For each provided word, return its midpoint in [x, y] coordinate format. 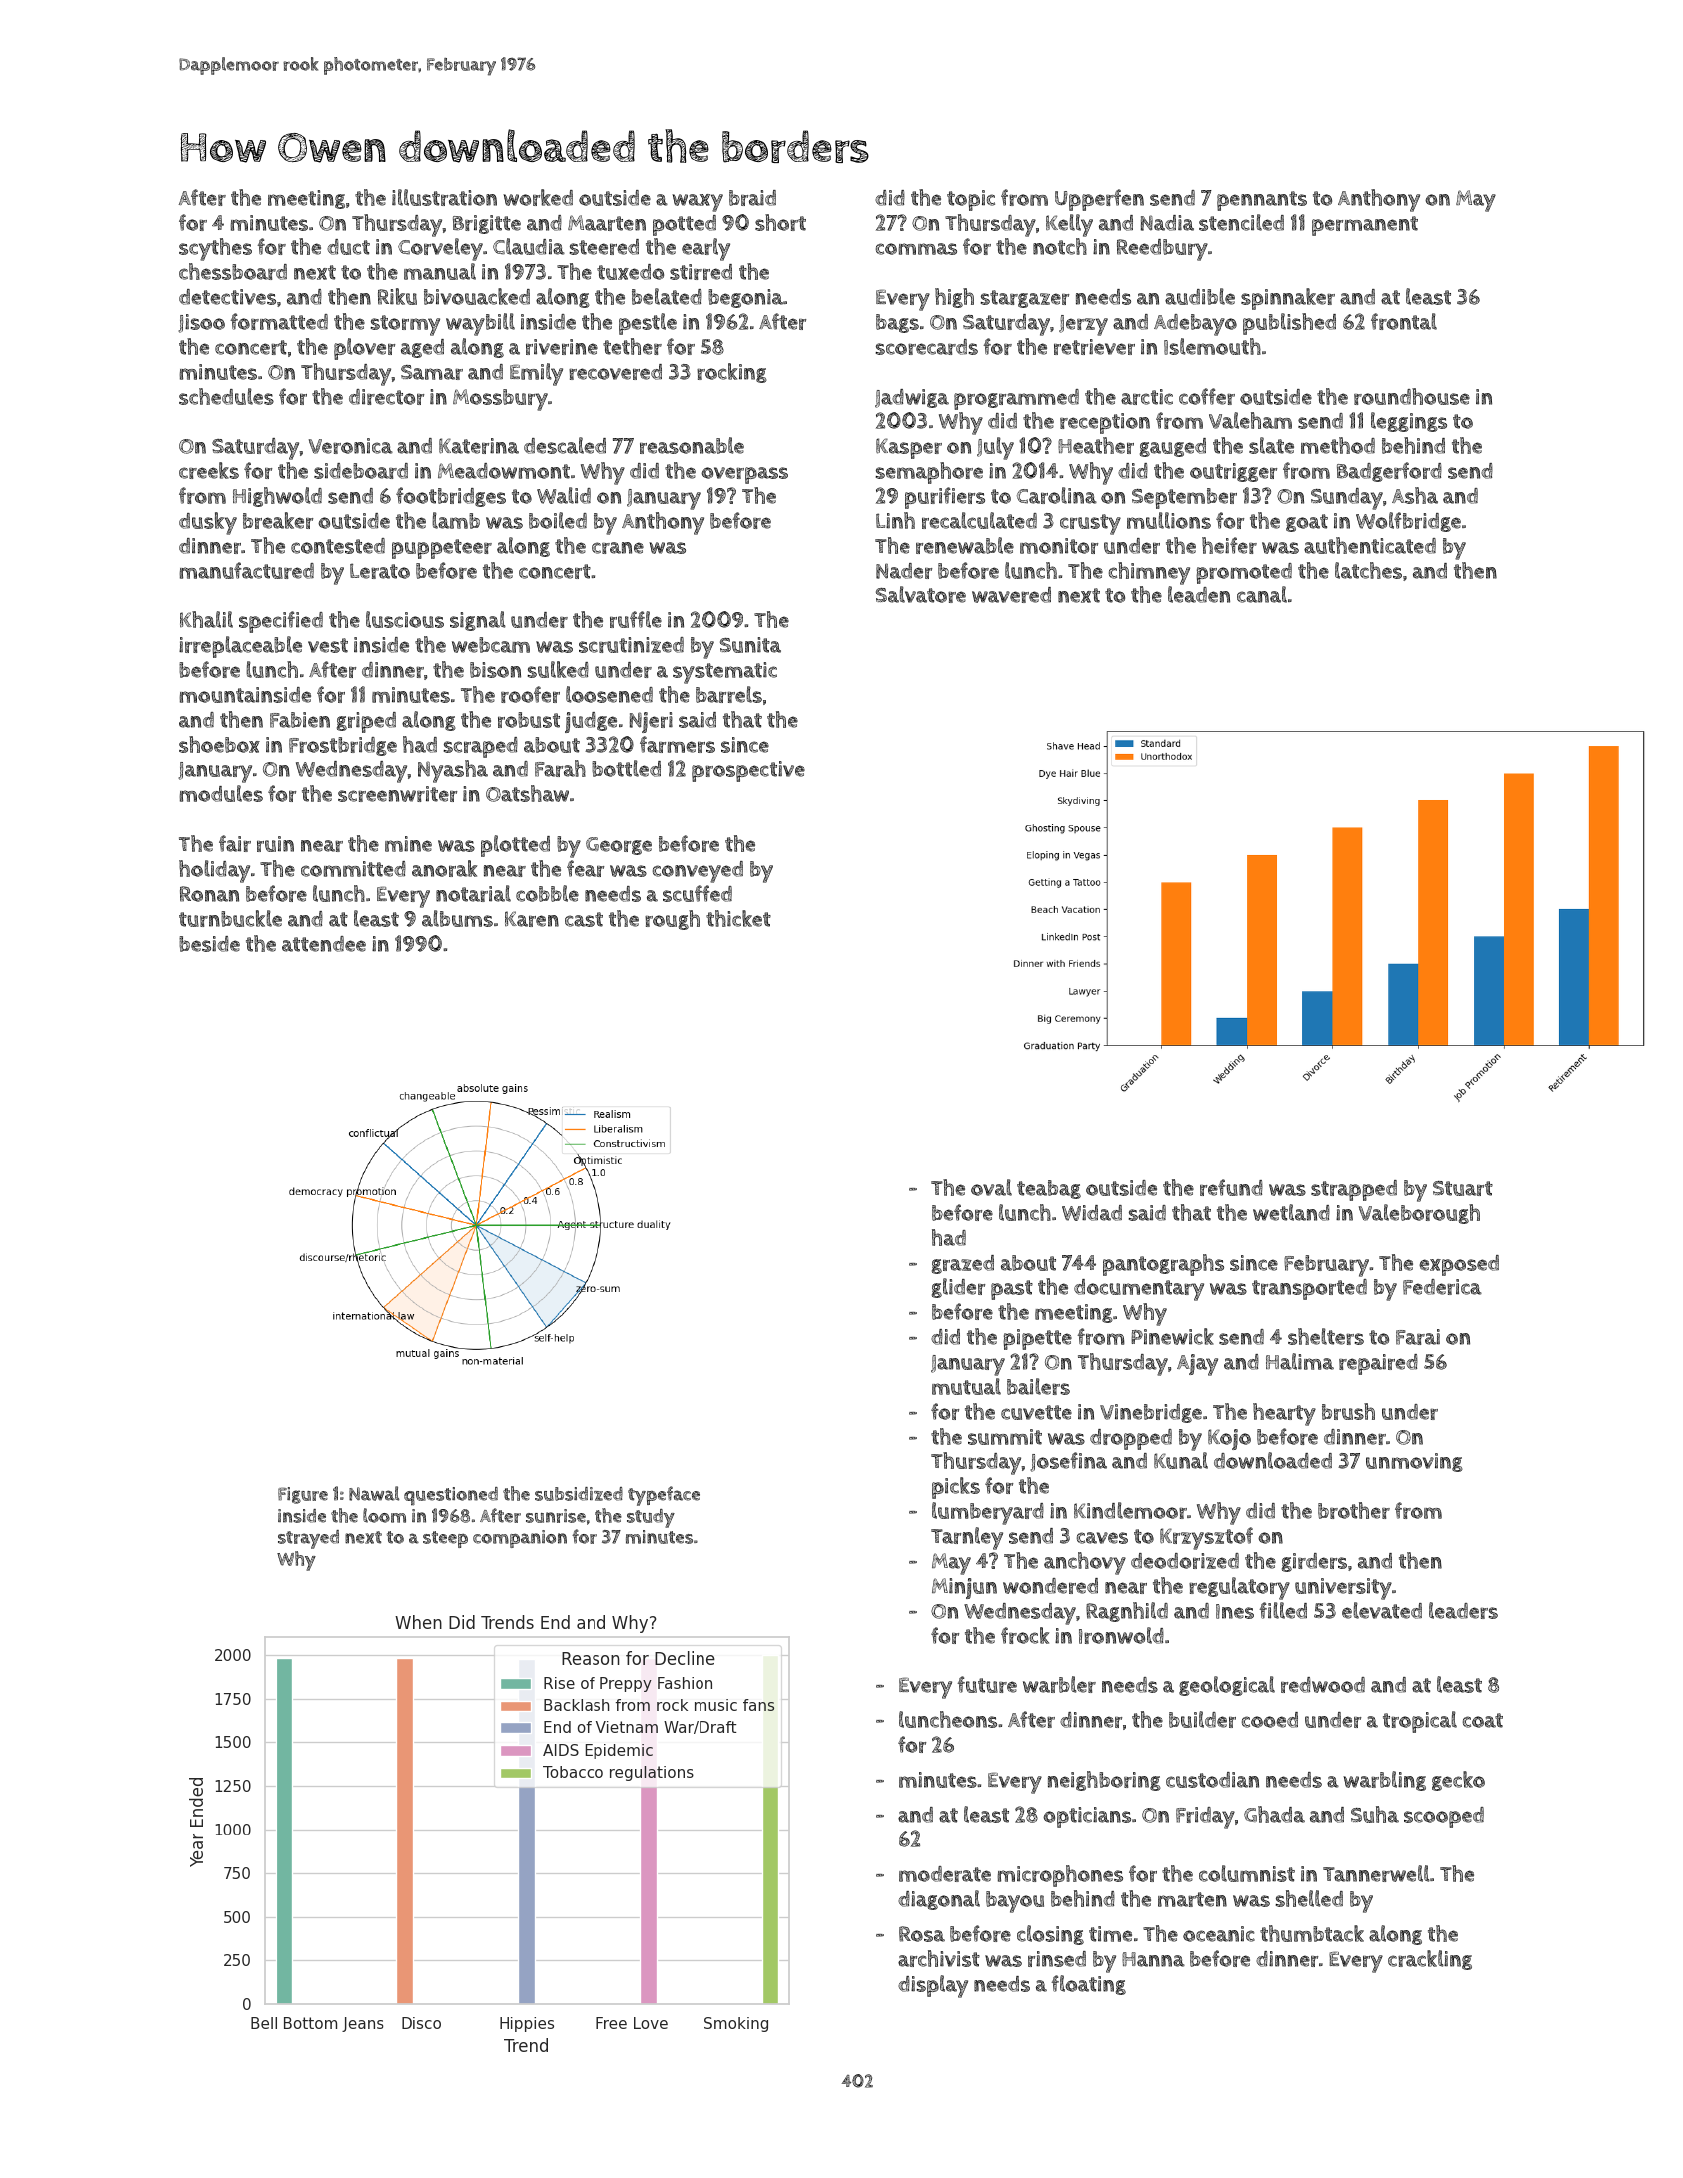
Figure [303, 1495]
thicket [738, 918]
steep [445, 1539]
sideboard [361, 471]
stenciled [1241, 222]
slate [1271, 445]
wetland [1291, 1212]
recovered [615, 372]
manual [440, 271]
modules [221, 793]
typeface [664, 1496]
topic [971, 200]
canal [1262, 594]
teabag [1049, 1189]
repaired [1378, 1364]
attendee [324, 944]
